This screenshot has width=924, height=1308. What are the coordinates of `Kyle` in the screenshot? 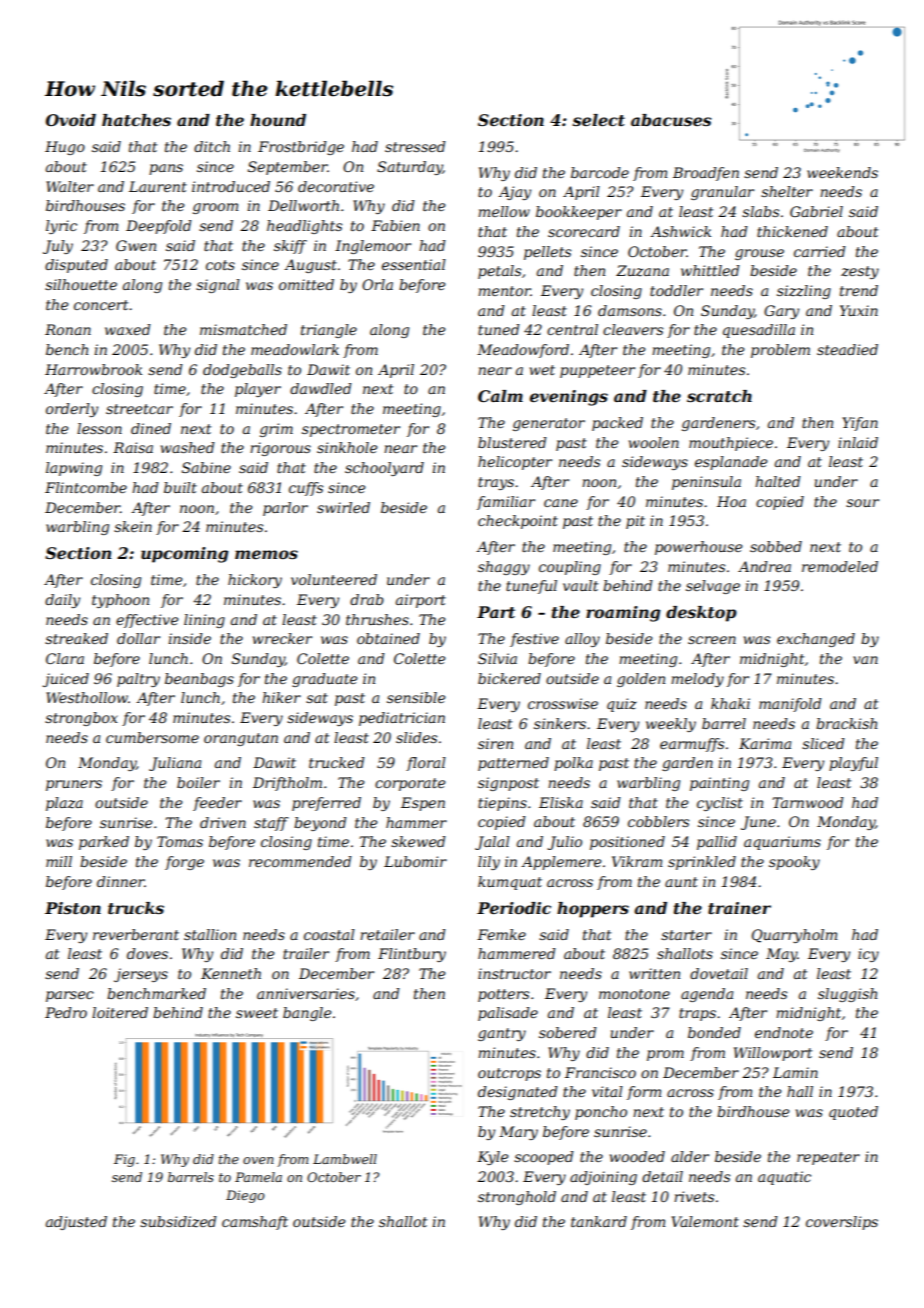 It's located at (493, 1158).
